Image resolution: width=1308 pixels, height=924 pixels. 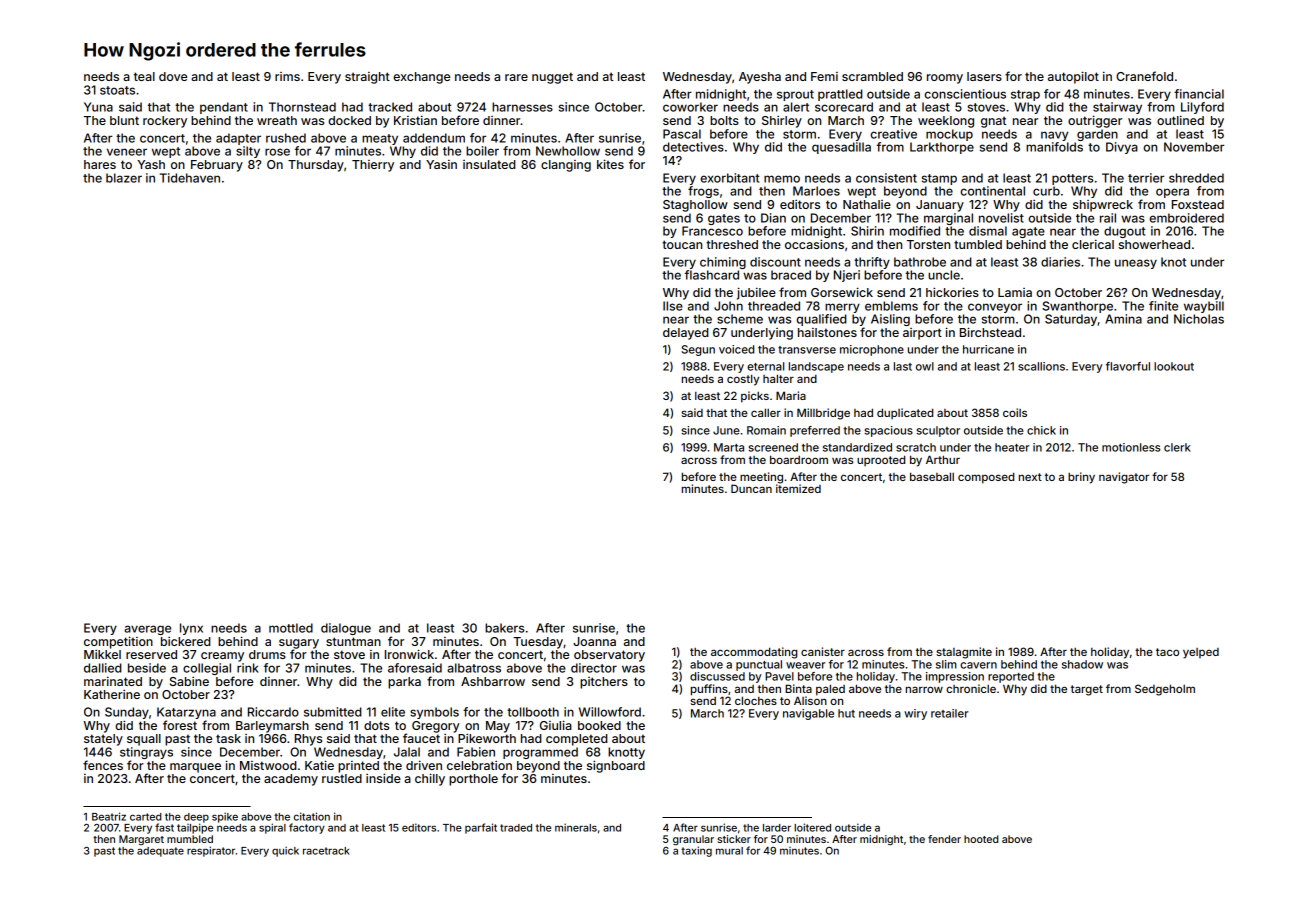 I want to click on embroidered, so click(x=1187, y=218).
